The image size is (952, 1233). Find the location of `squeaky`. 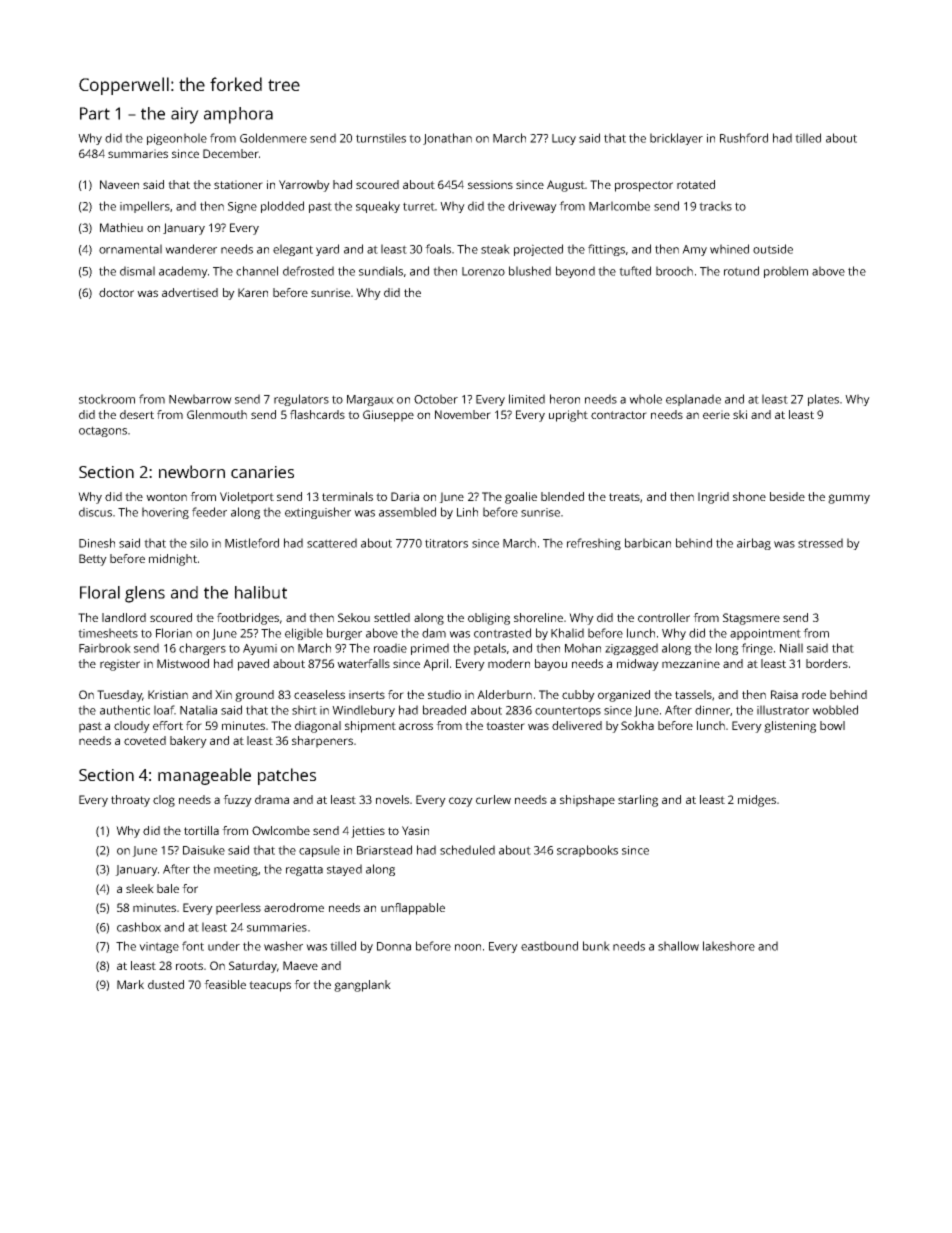

squeaky is located at coordinates (378, 207).
